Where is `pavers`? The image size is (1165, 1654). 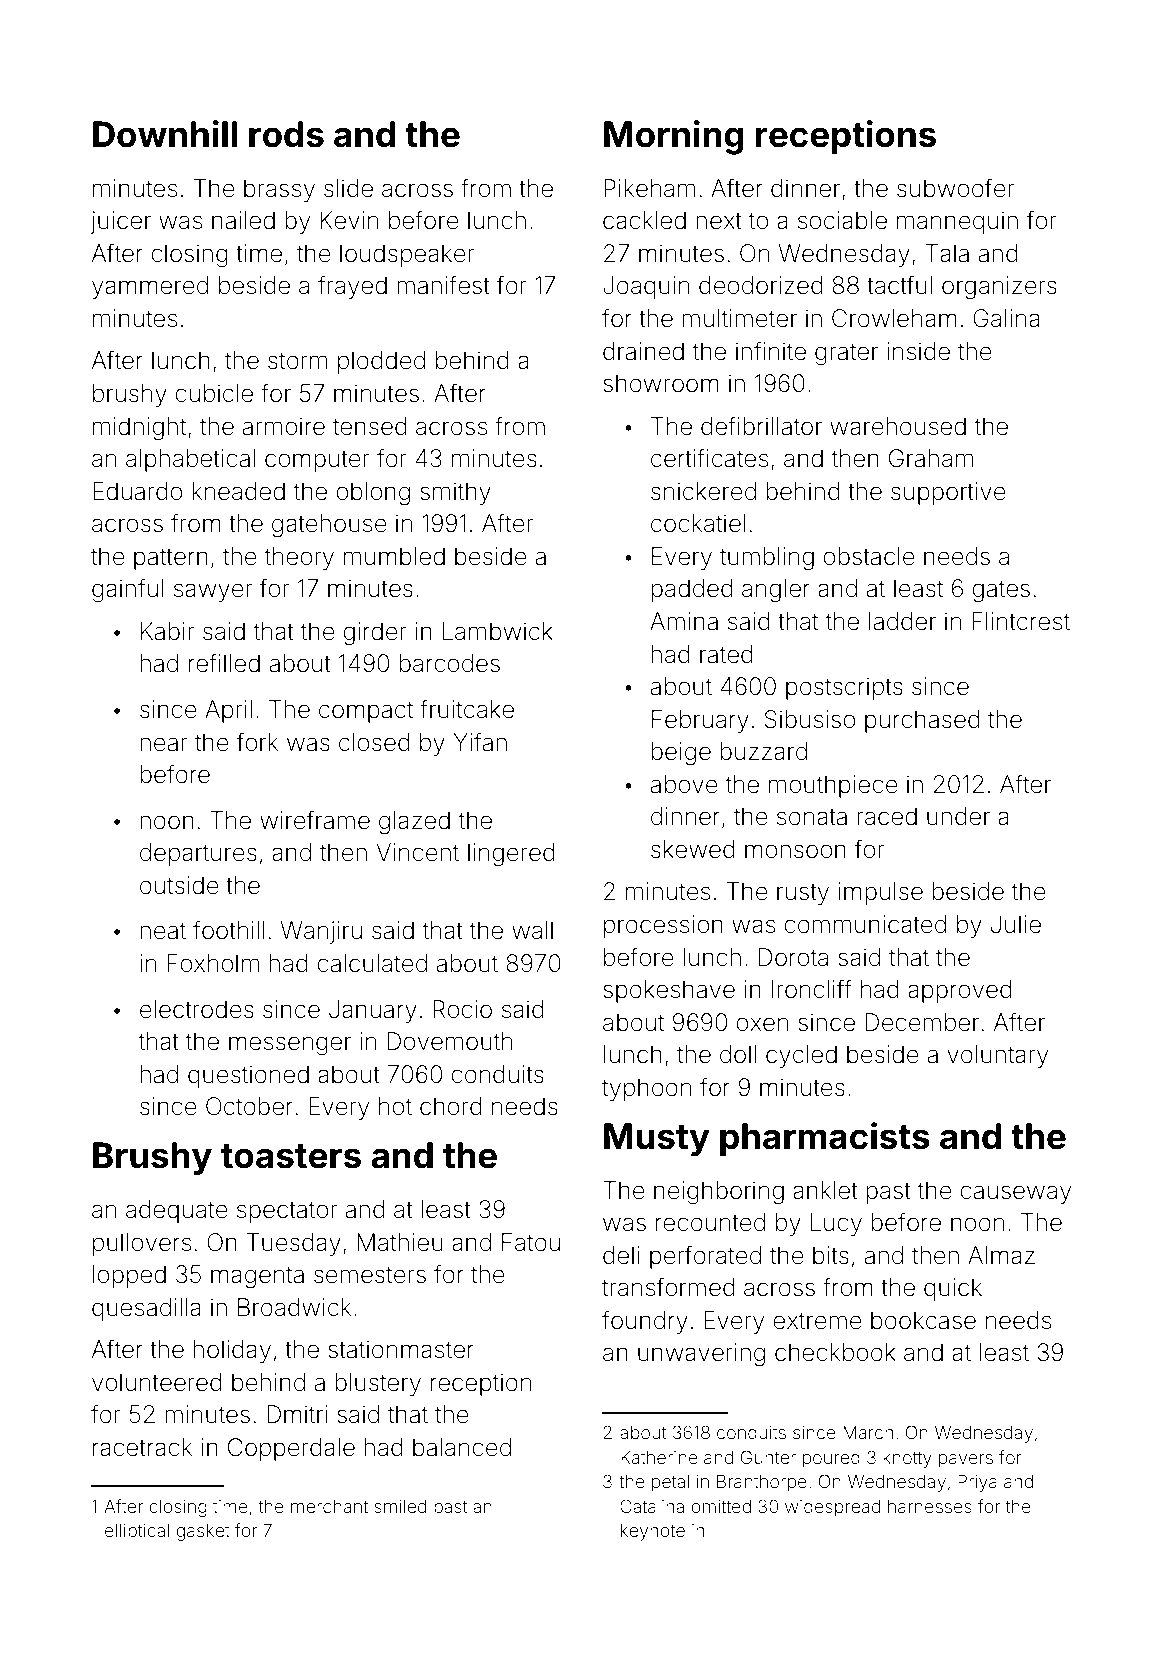 pavers is located at coordinates (966, 1461).
